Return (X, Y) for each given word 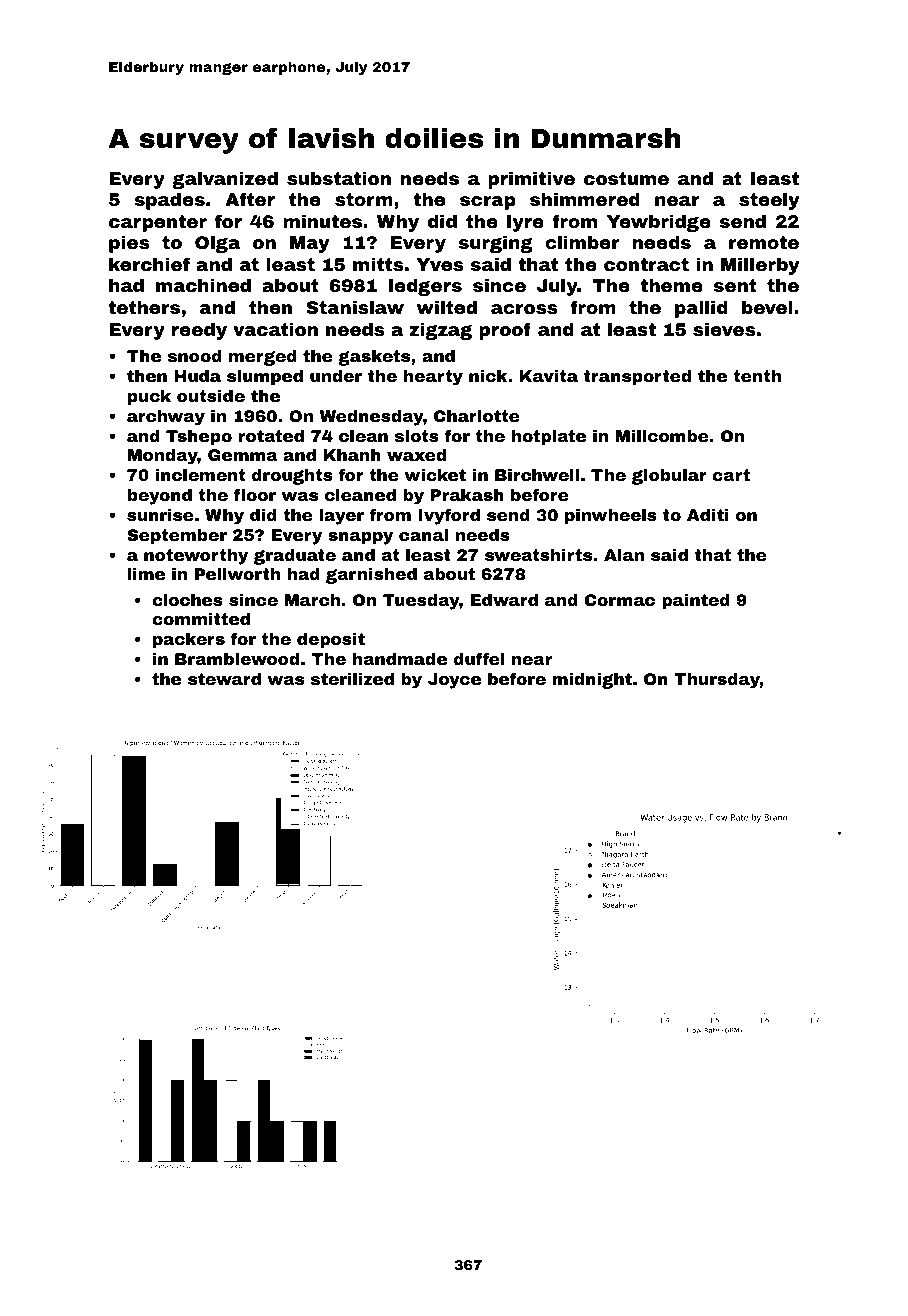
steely (769, 201)
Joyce (454, 681)
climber (582, 242)
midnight (592, 681)
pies (129, 244)
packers (189, 641)
